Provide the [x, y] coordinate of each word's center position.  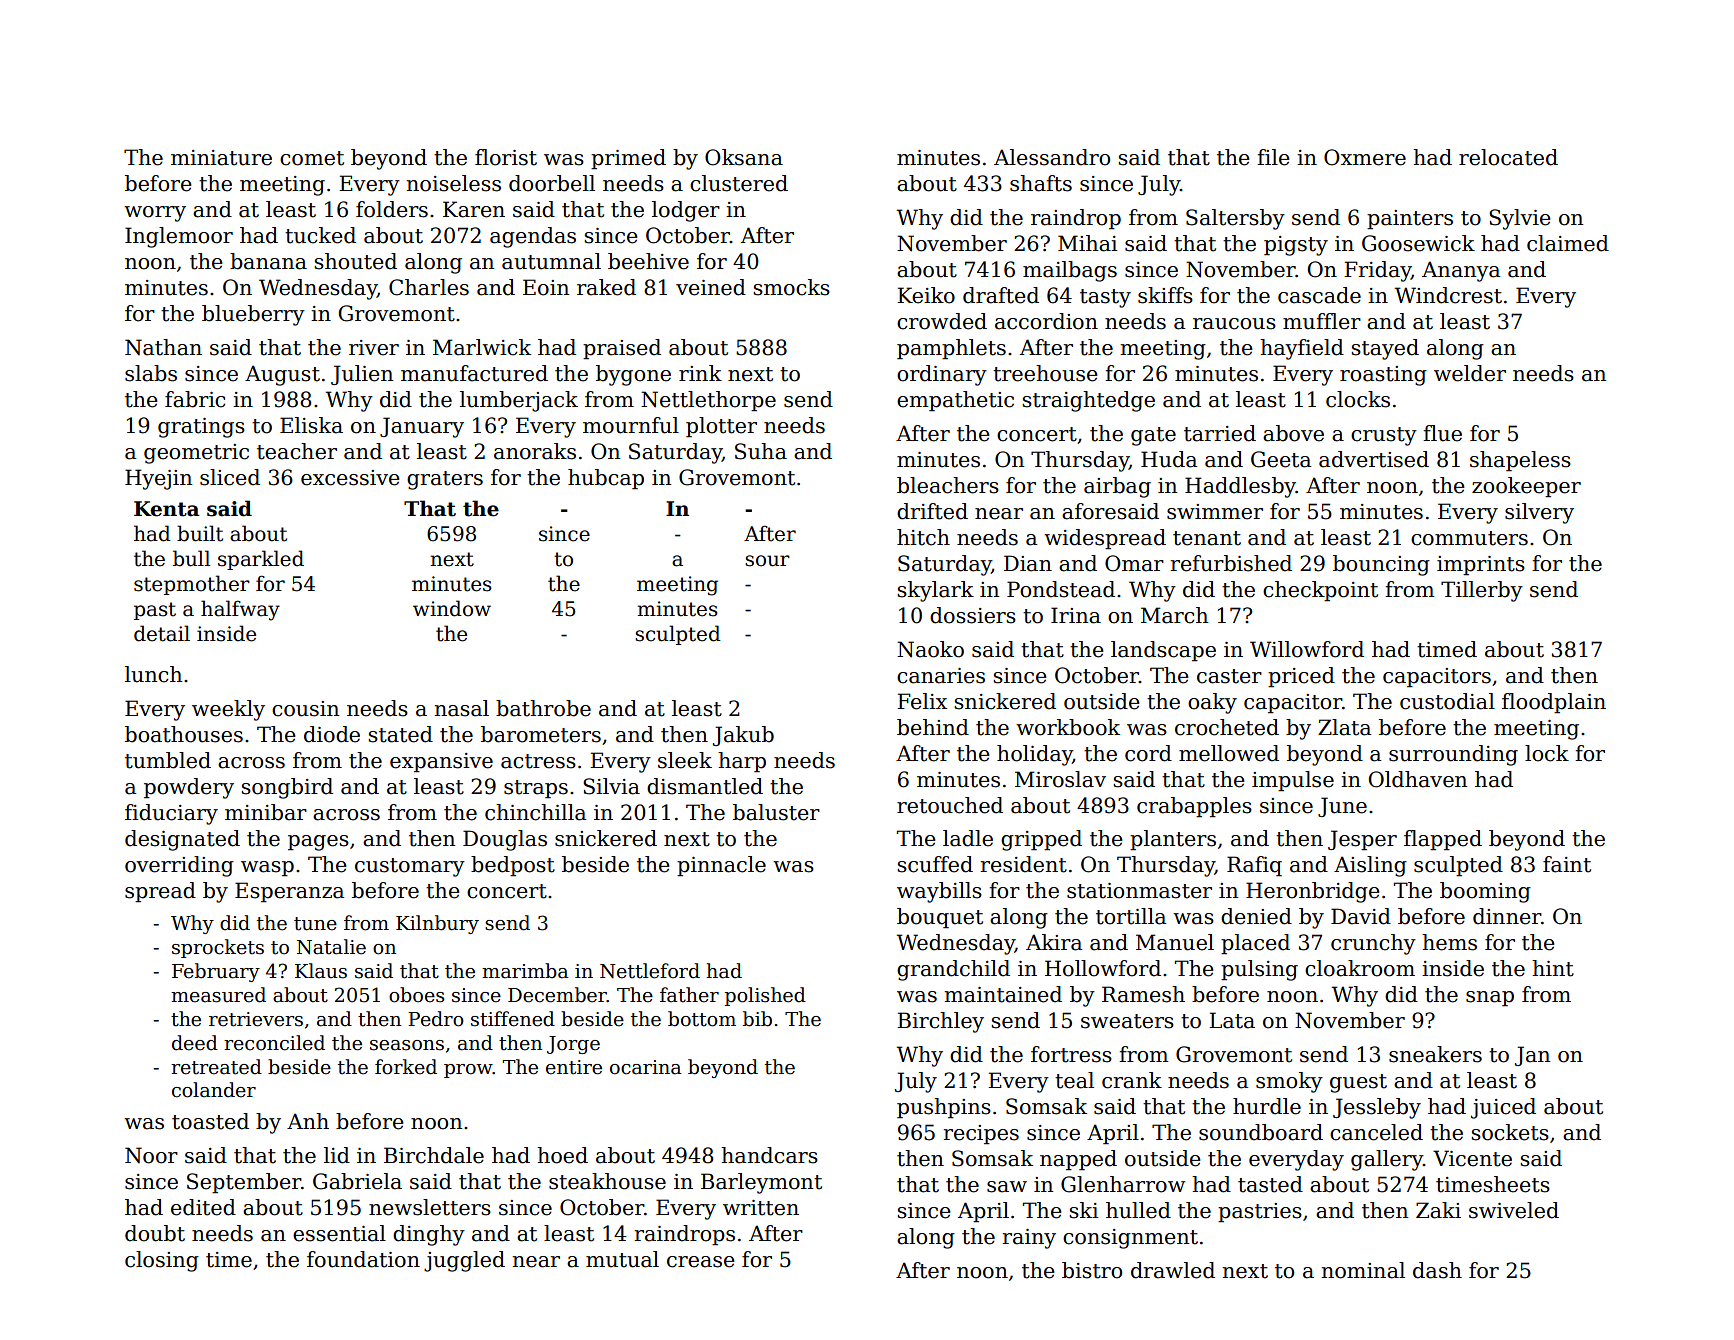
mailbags [1070, 271]
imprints [1481, 566]
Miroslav [1060, 779]
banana [268, 261]
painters [1410, 220]
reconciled [274, 1043]
